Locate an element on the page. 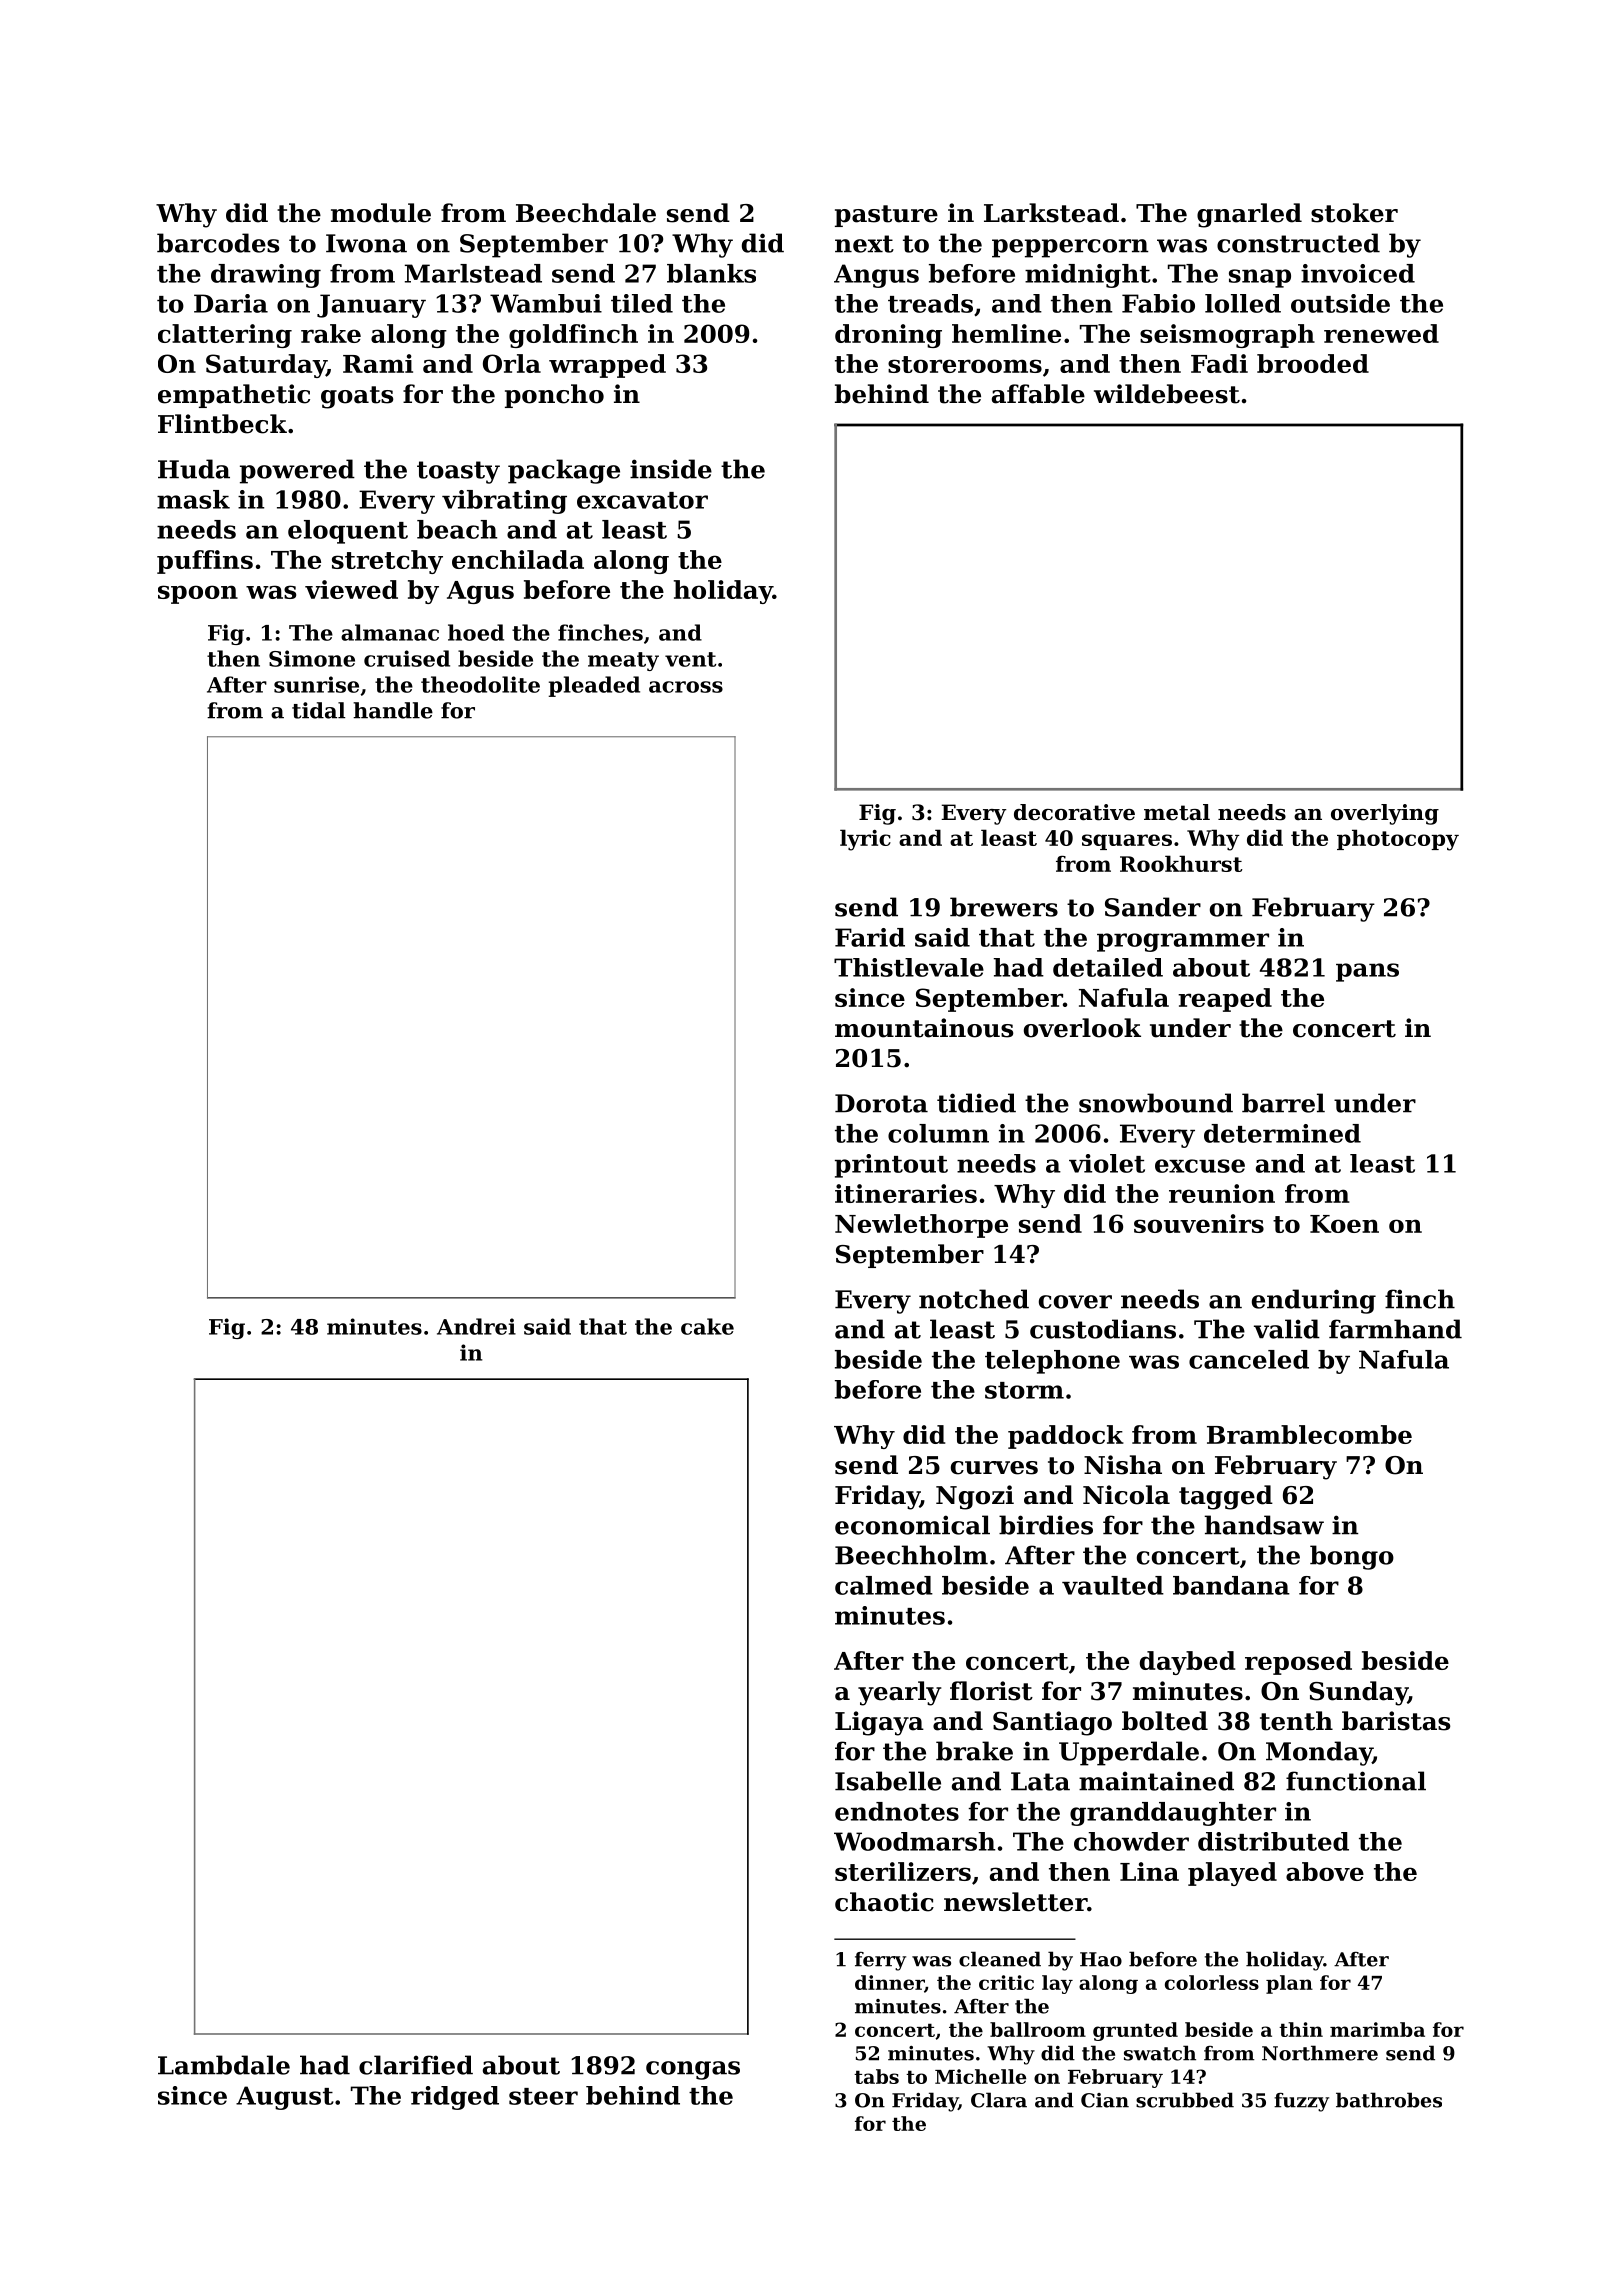  brooded is located at coordinates (1313, 363).
